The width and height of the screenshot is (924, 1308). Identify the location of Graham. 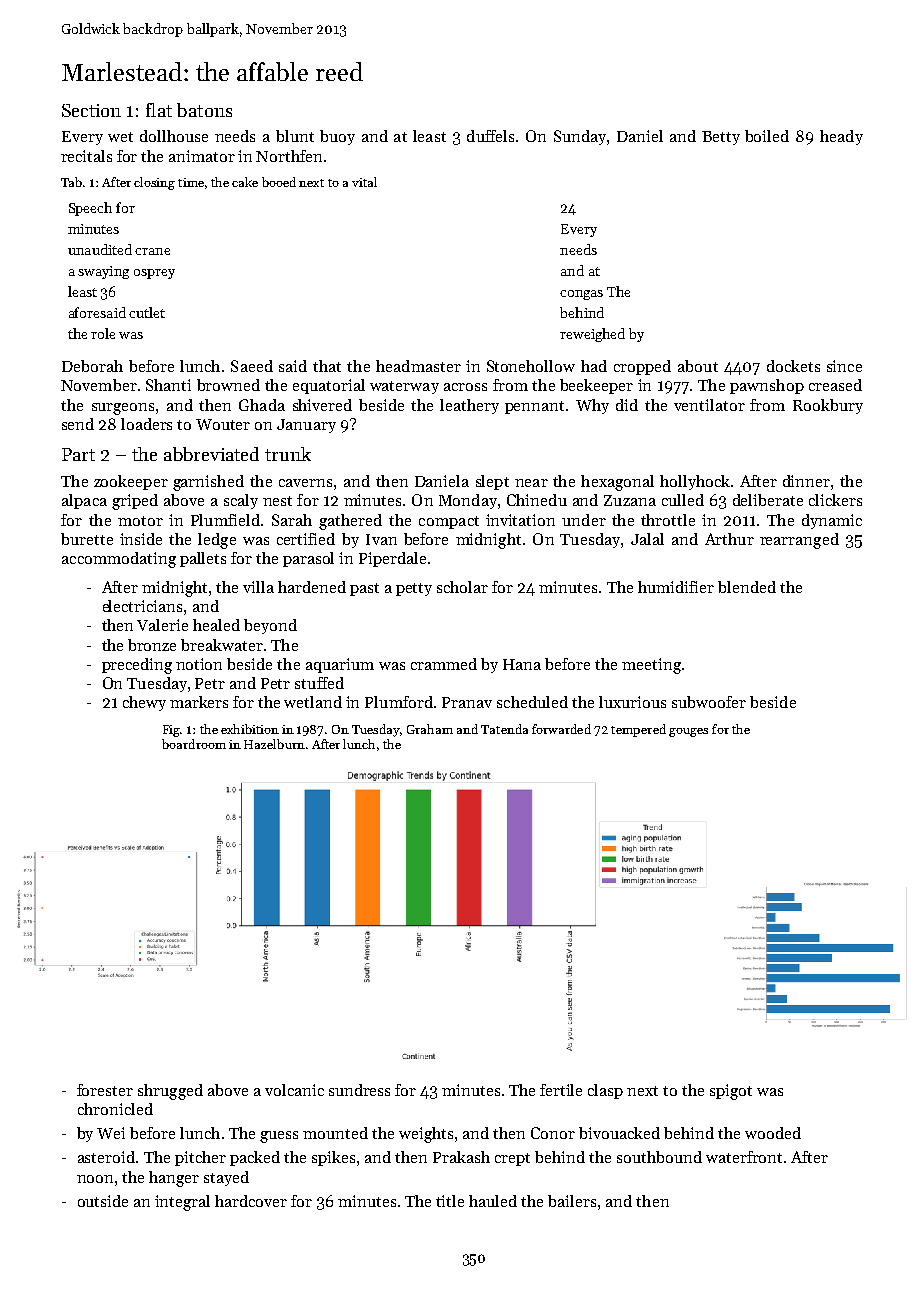
(430, 729).
